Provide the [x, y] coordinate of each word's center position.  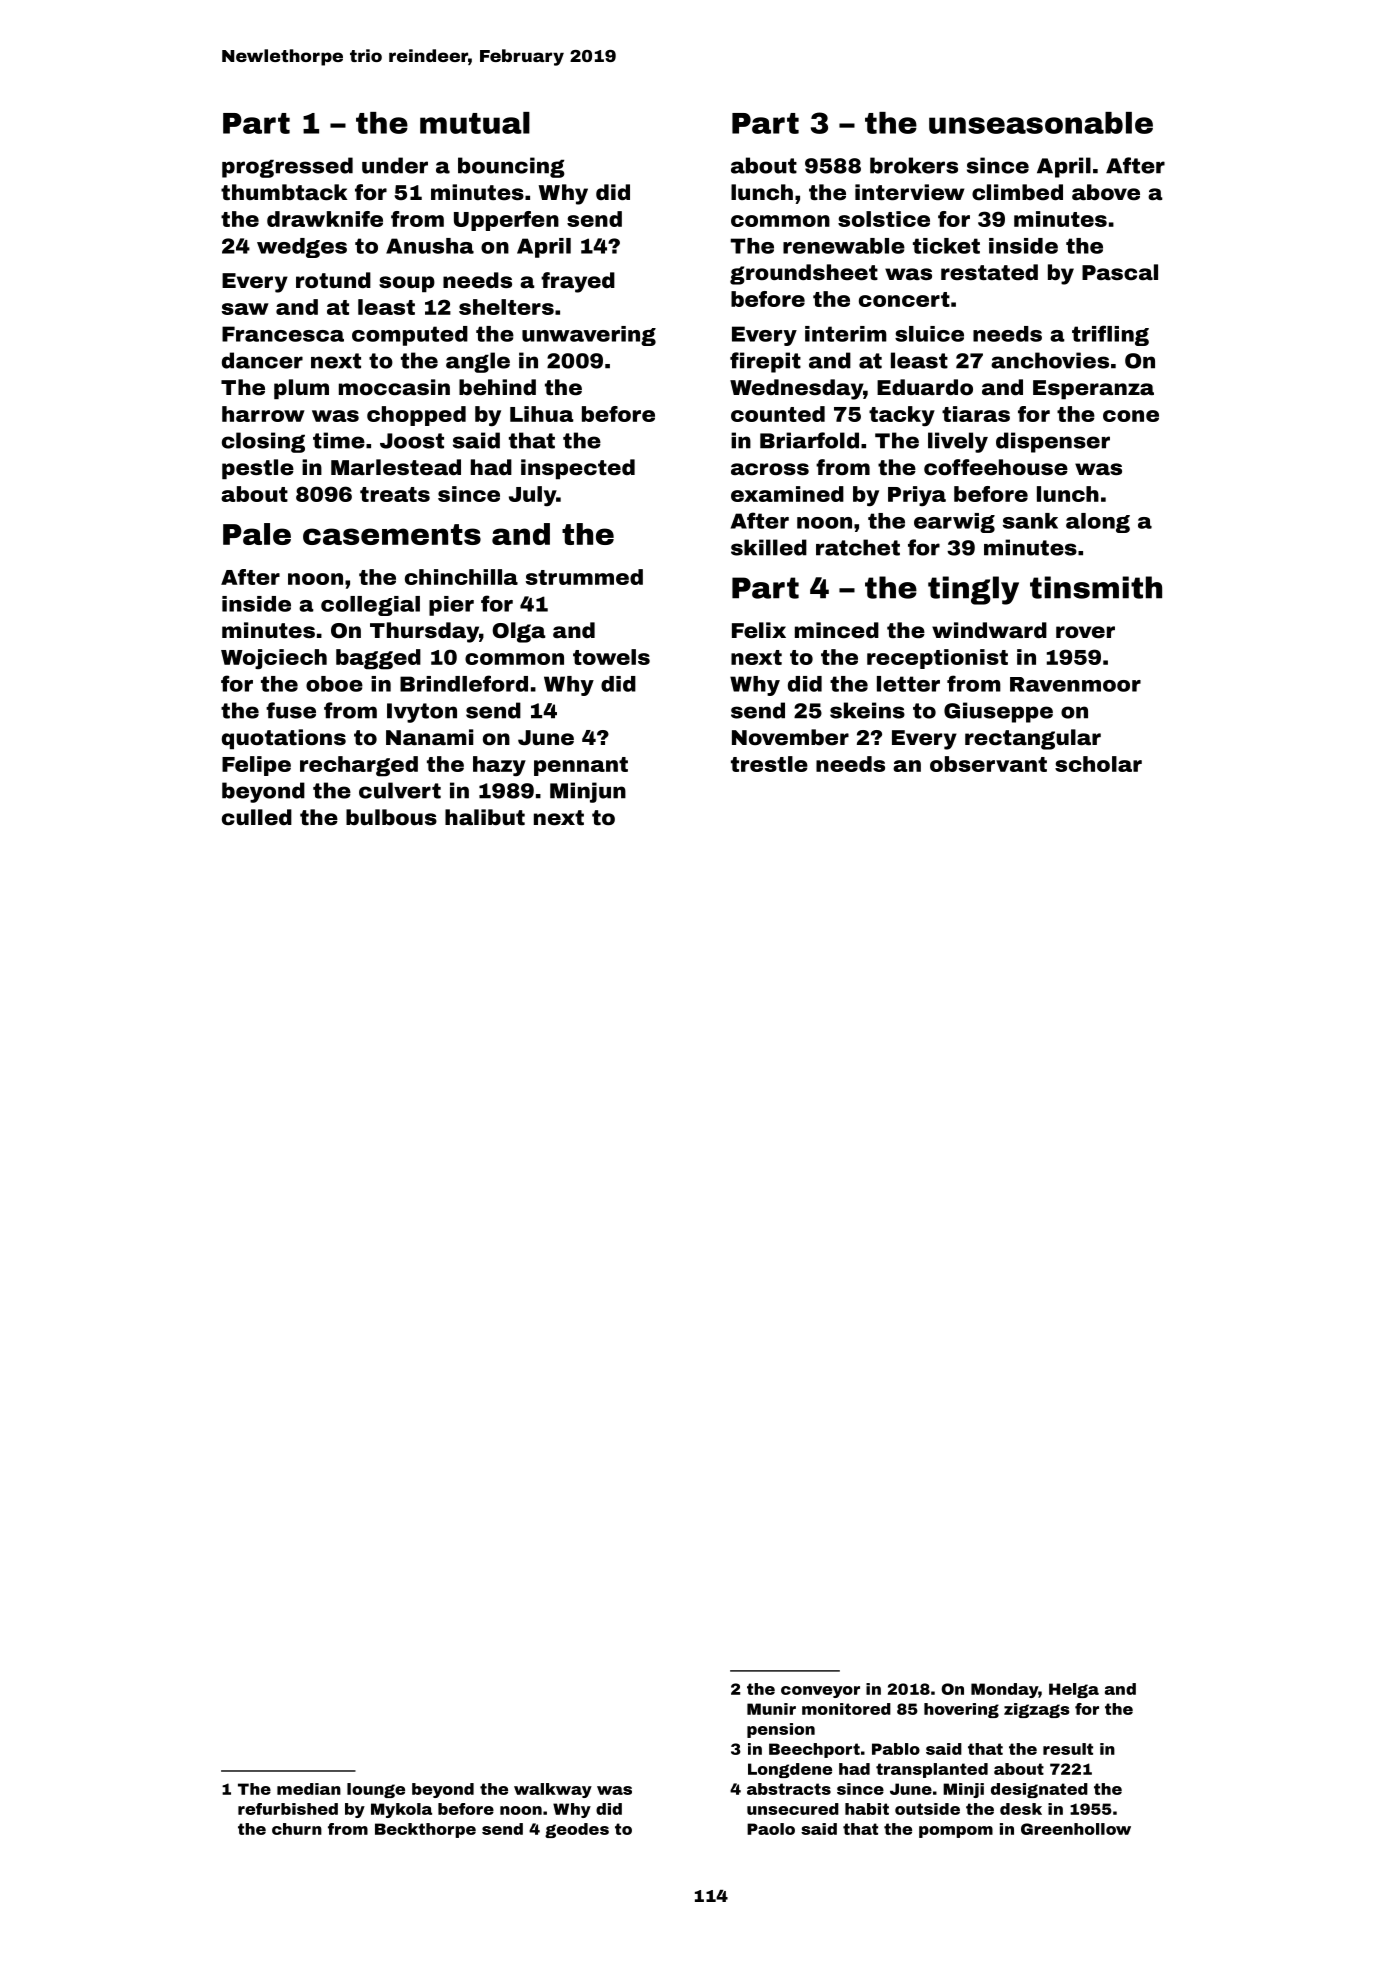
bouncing [511, 167]
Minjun [588, 792]
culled [257, 817]
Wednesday [796, 389]
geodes [577, 1830]
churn [297, 1829]
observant [988, 764]
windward [989, 630]
